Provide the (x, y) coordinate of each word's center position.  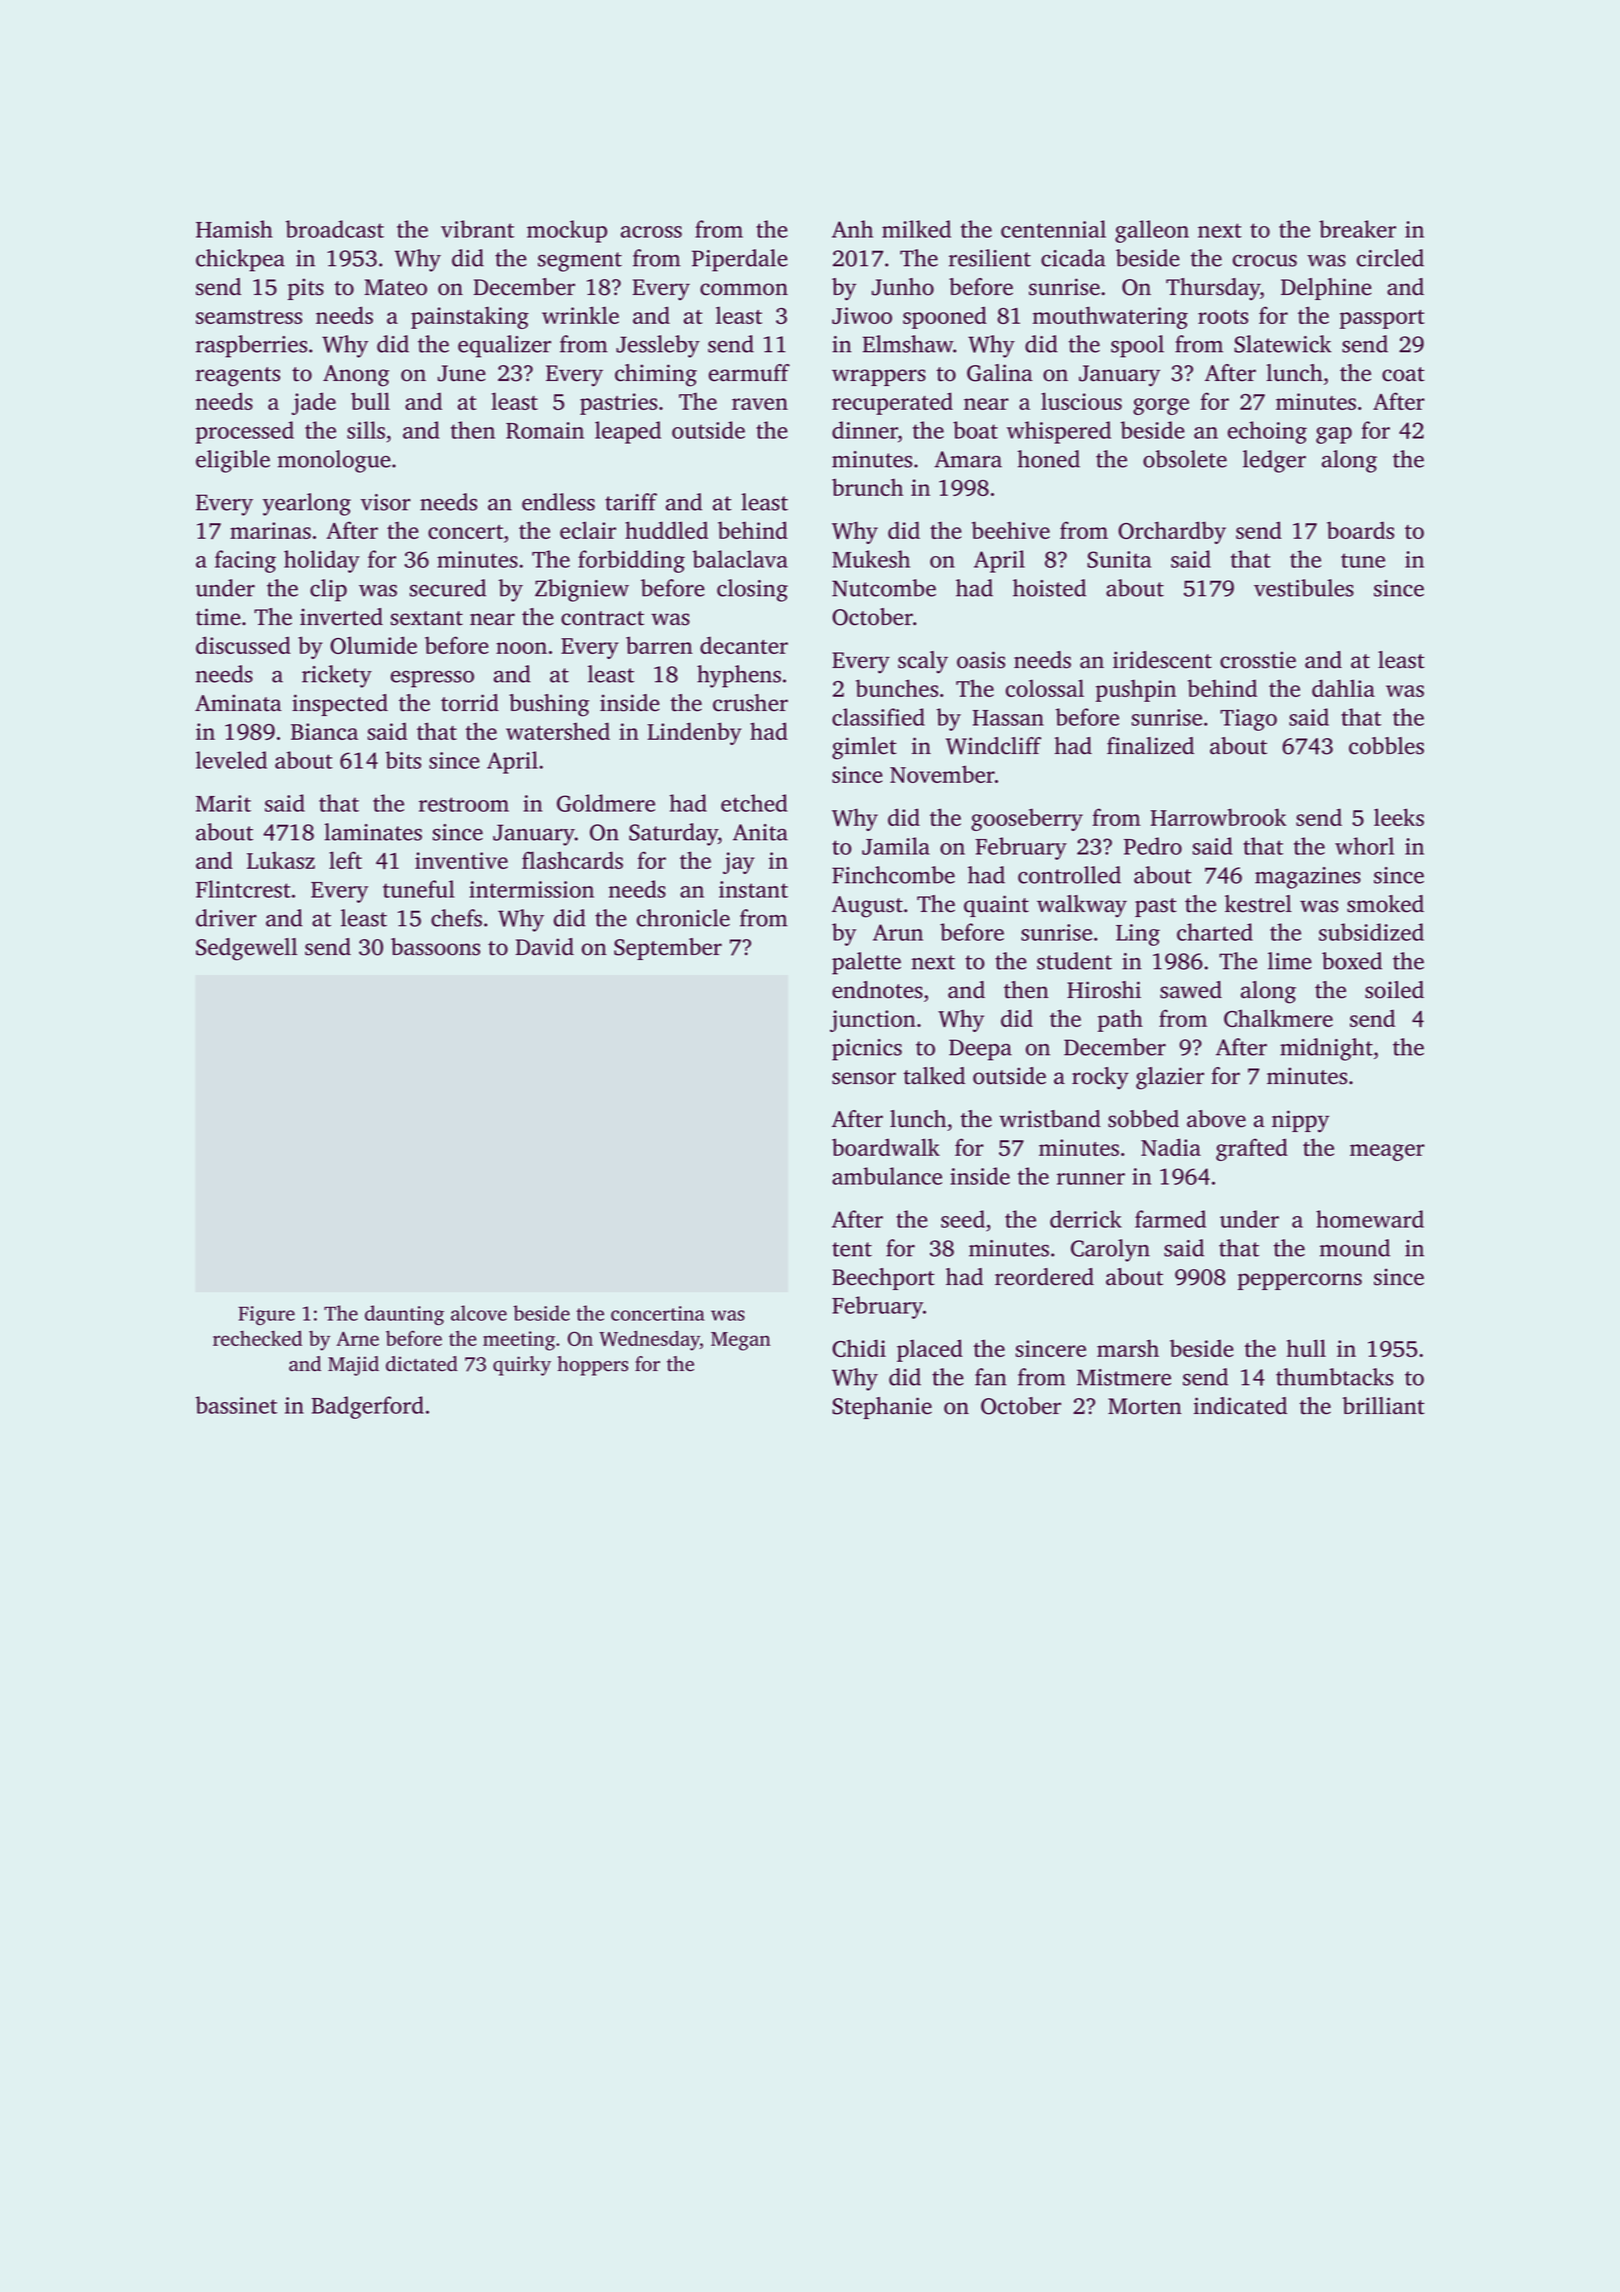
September (668, 949)
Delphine (1326, 289)
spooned (945, 317)
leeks (1399, 817)
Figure (266, 1315)
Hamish (234, 229)
